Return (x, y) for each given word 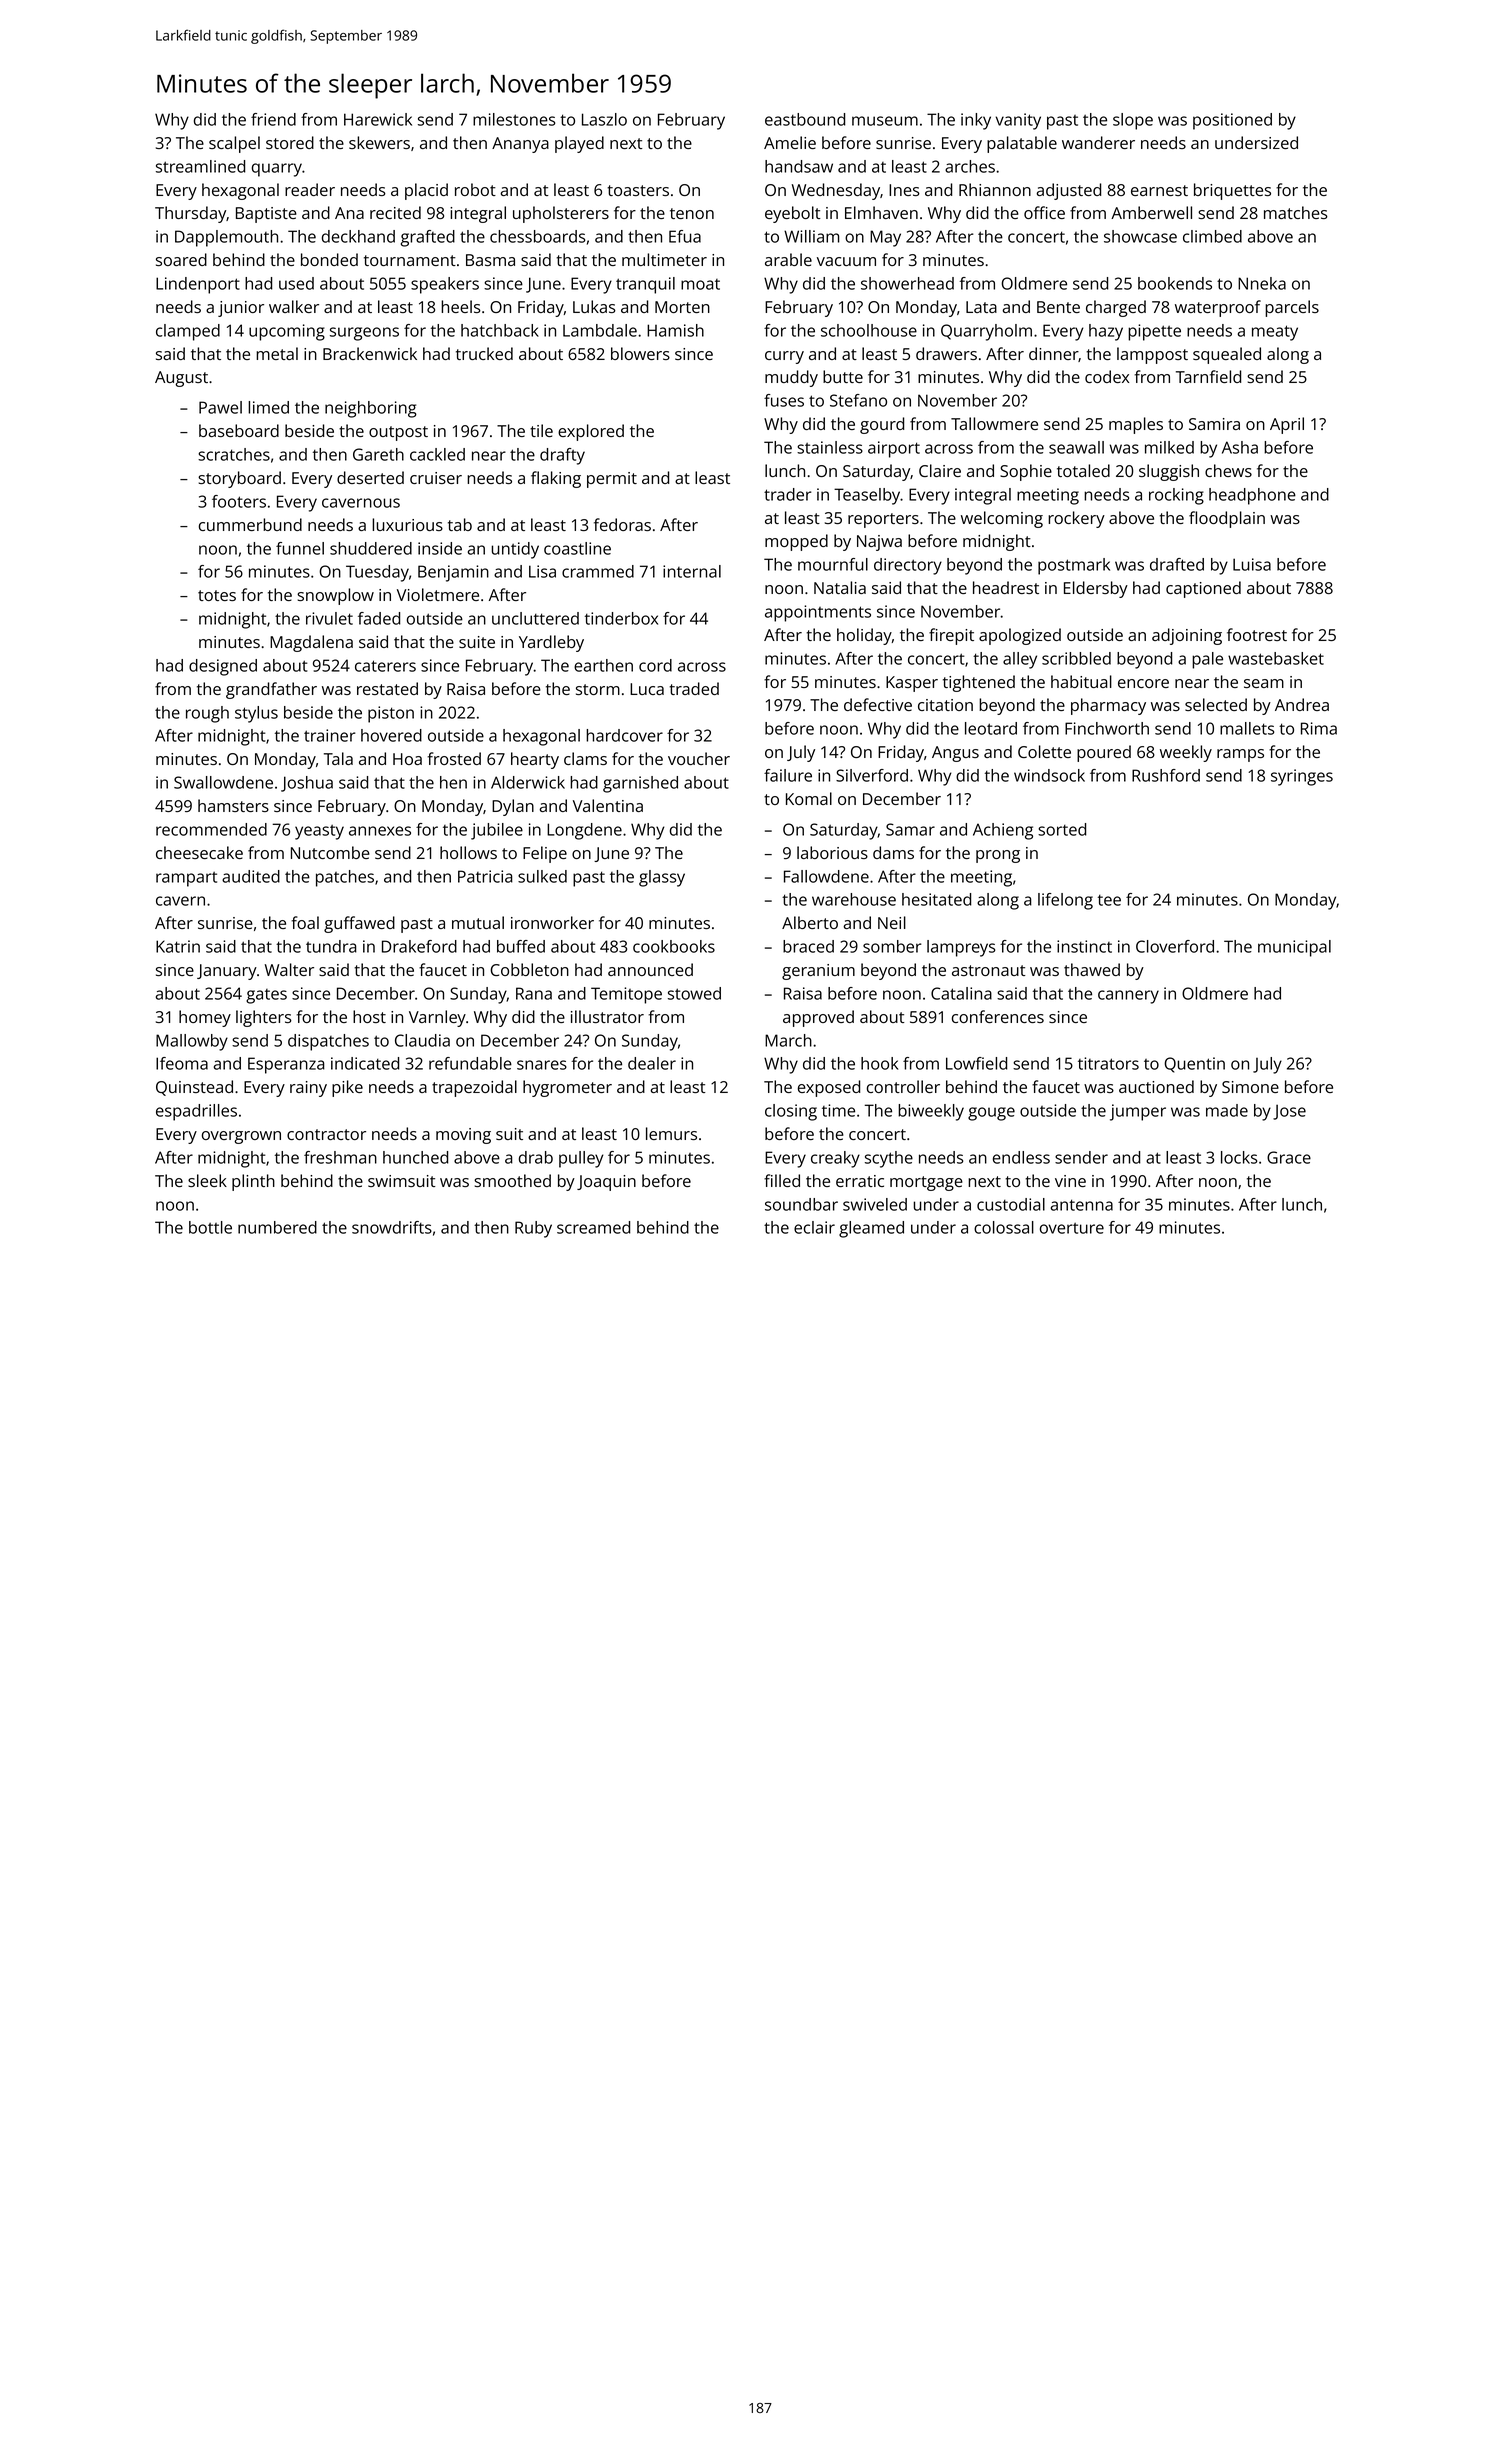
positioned (1232, 121)
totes (217, 595)
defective (878, 704)
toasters (638, 190)
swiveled (875, 1204)
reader (310, 189)
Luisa (1252, 564)
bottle (210, 1227)
